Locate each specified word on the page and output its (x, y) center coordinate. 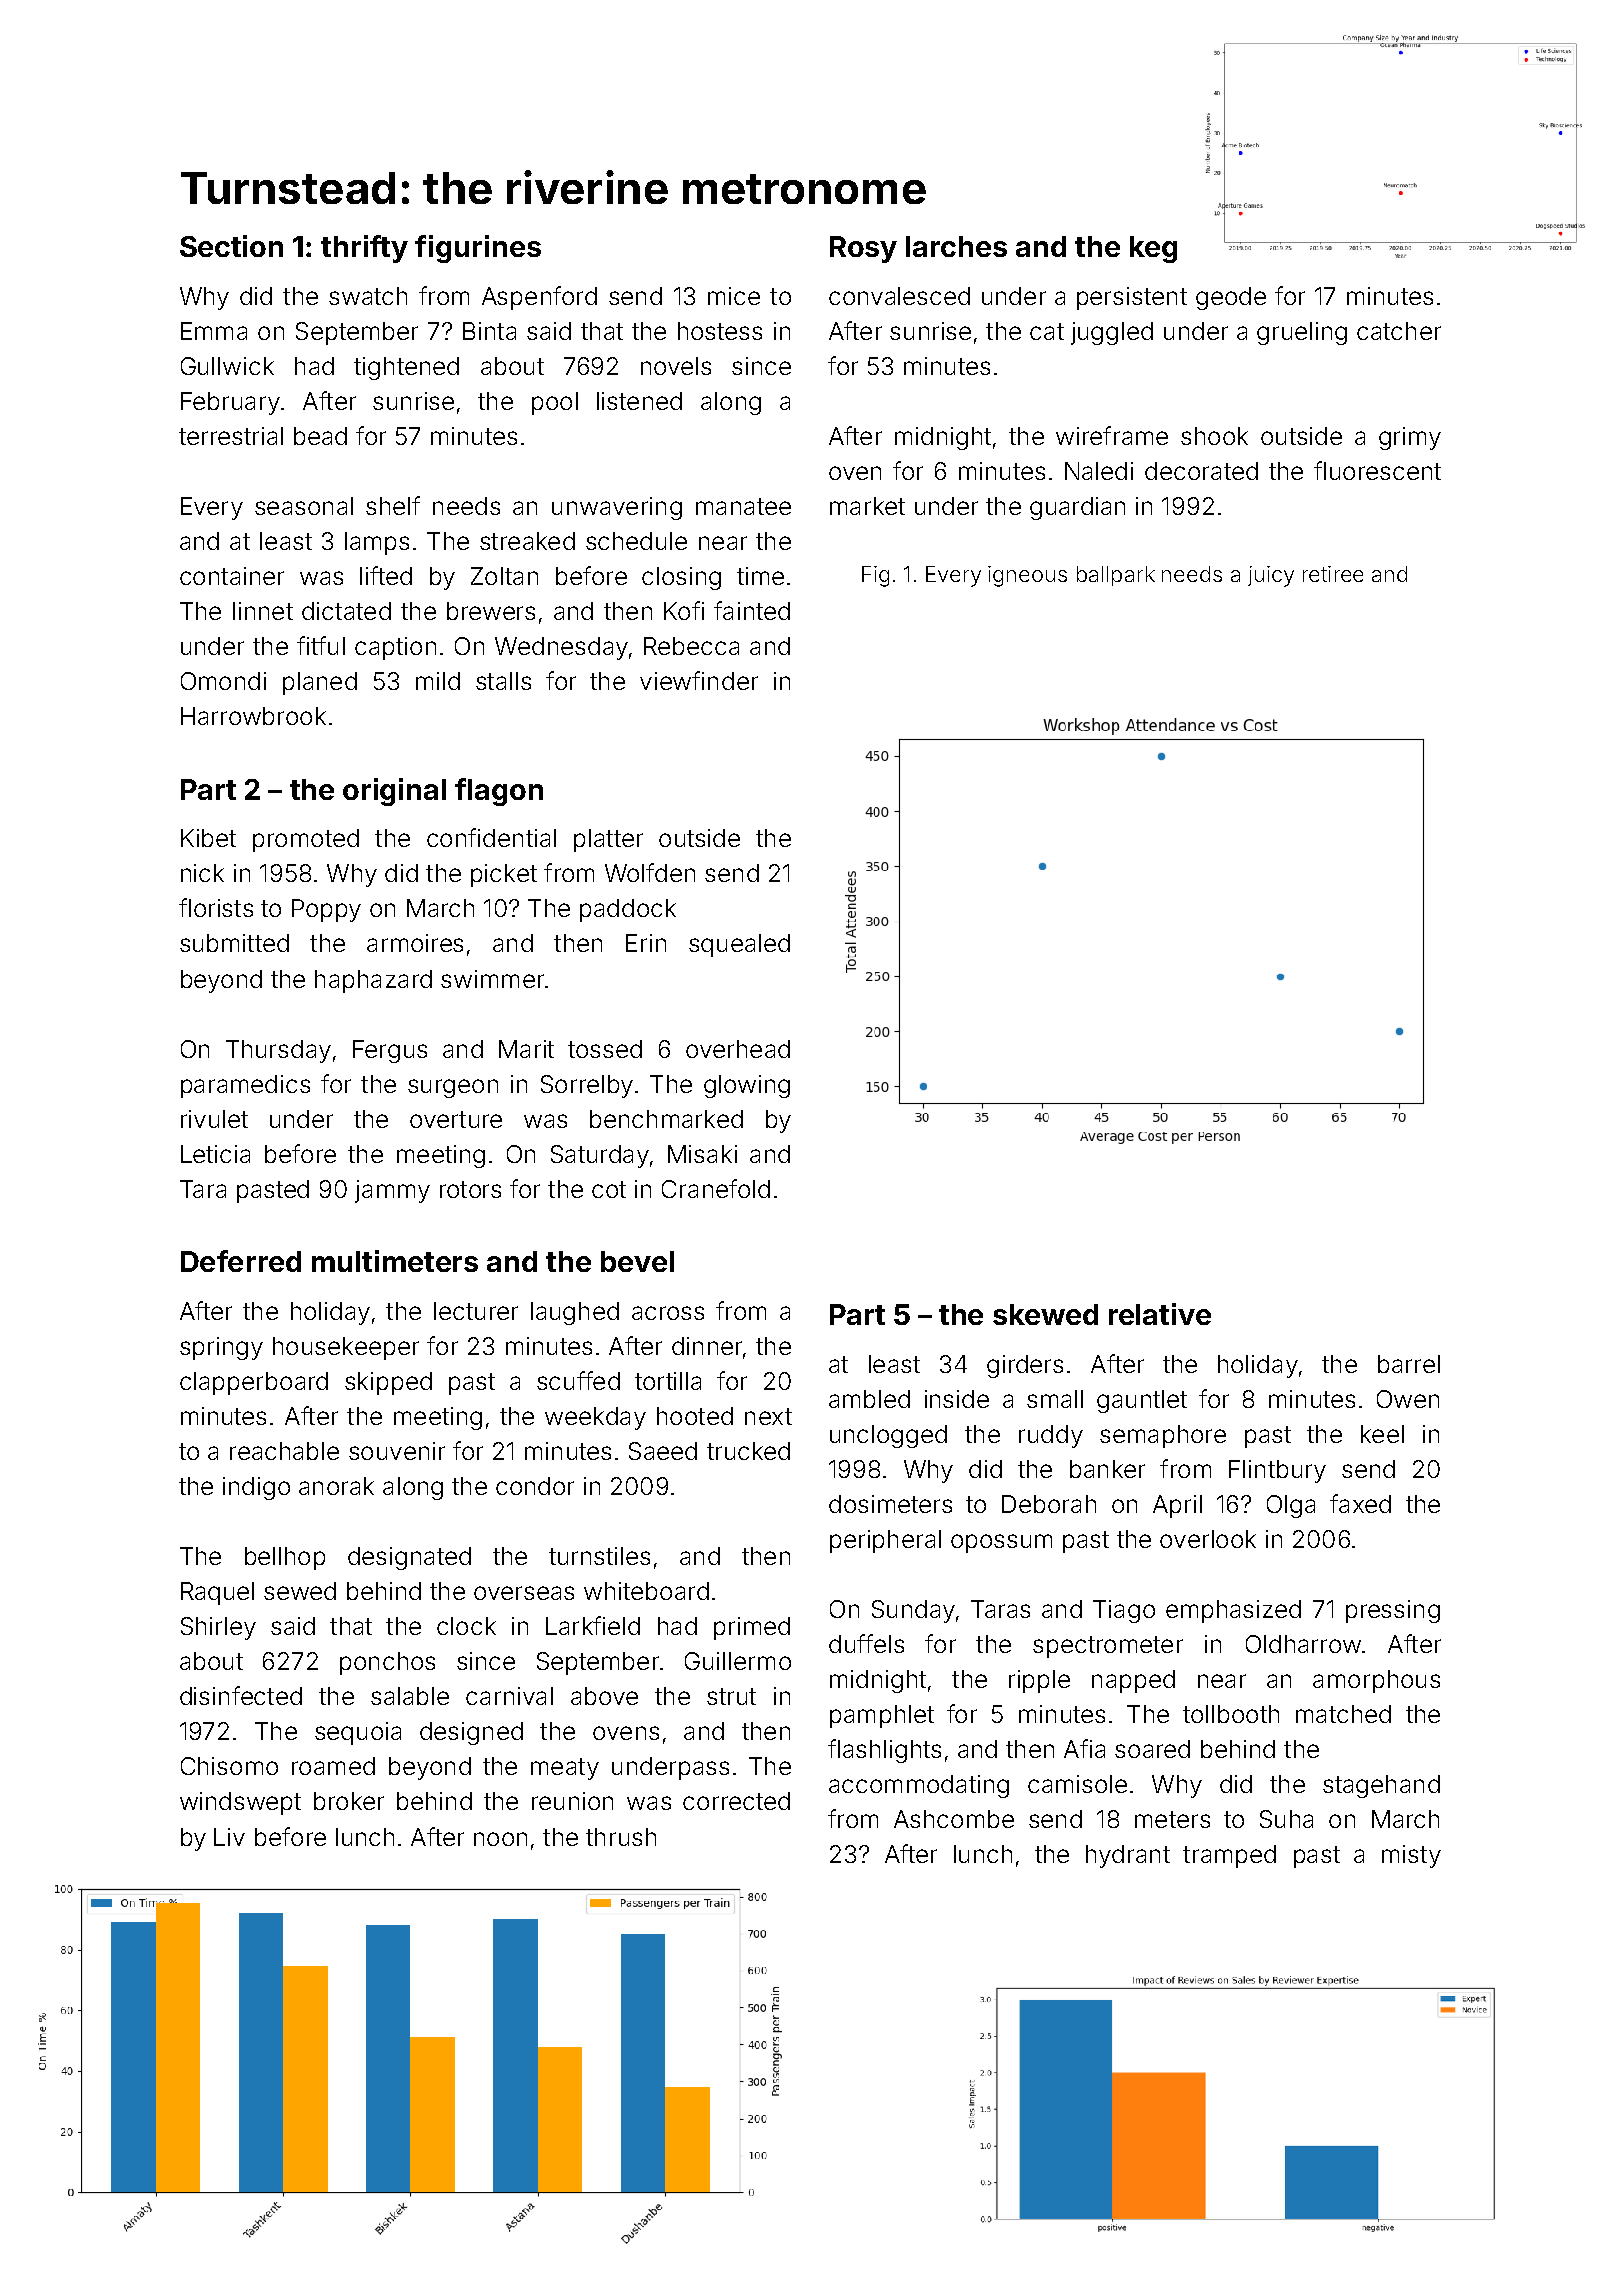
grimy (1410, 438)
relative (1160, 1314)
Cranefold (716, 1188)
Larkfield (593, 1625)
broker (349, 1801)
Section (231, 246)
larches (956, 246)
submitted (234, 943)
